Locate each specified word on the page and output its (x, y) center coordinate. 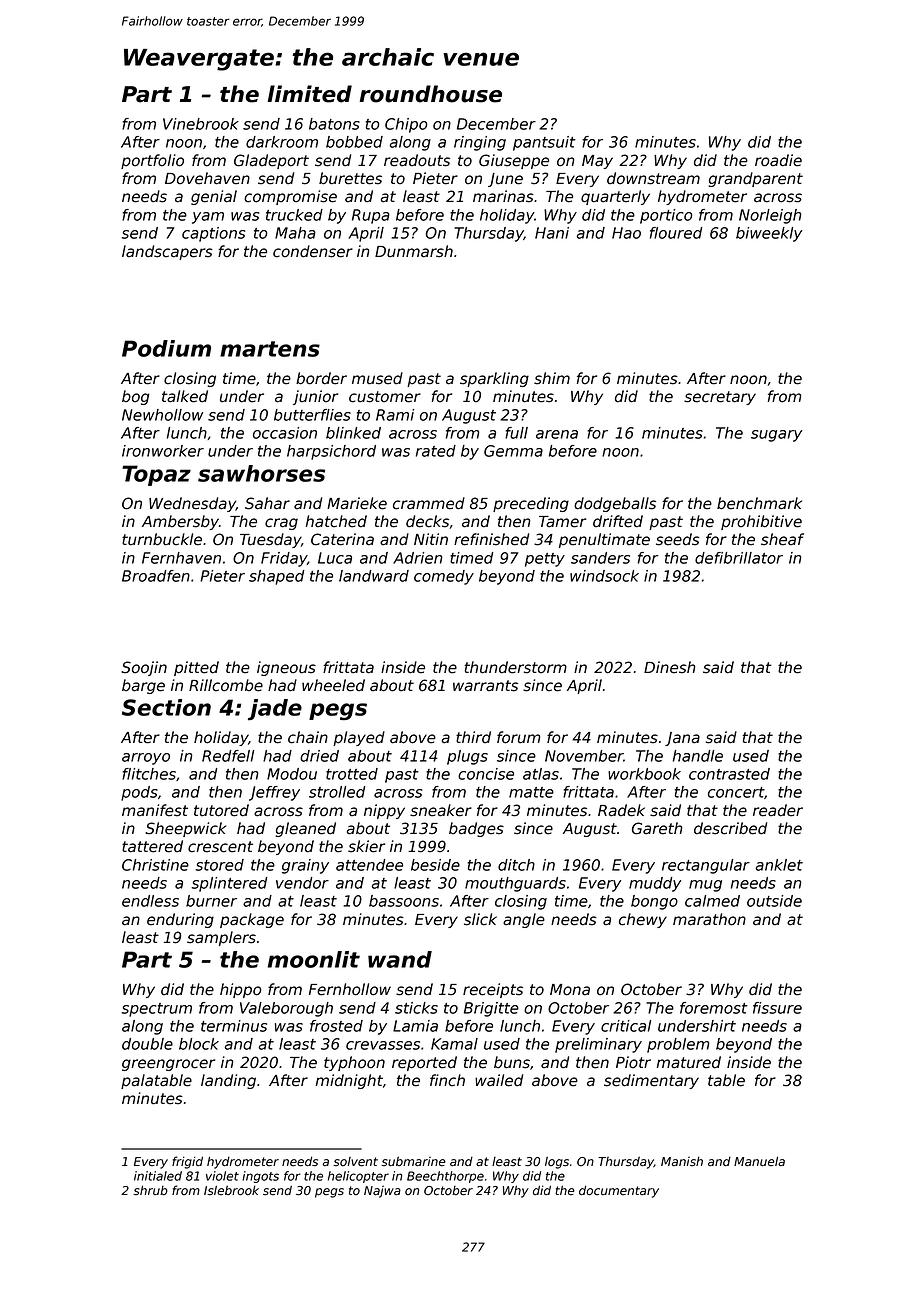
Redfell (228, 756)
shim (552, 378)
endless (150, 901)
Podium (166, 348)
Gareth (657, 828)
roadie (778, 160)
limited (309, 94)
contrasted (729, 774)
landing (228, 1081)
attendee (369, 865)
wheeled (333, 685)
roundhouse (430, 94)
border (321, 378)
